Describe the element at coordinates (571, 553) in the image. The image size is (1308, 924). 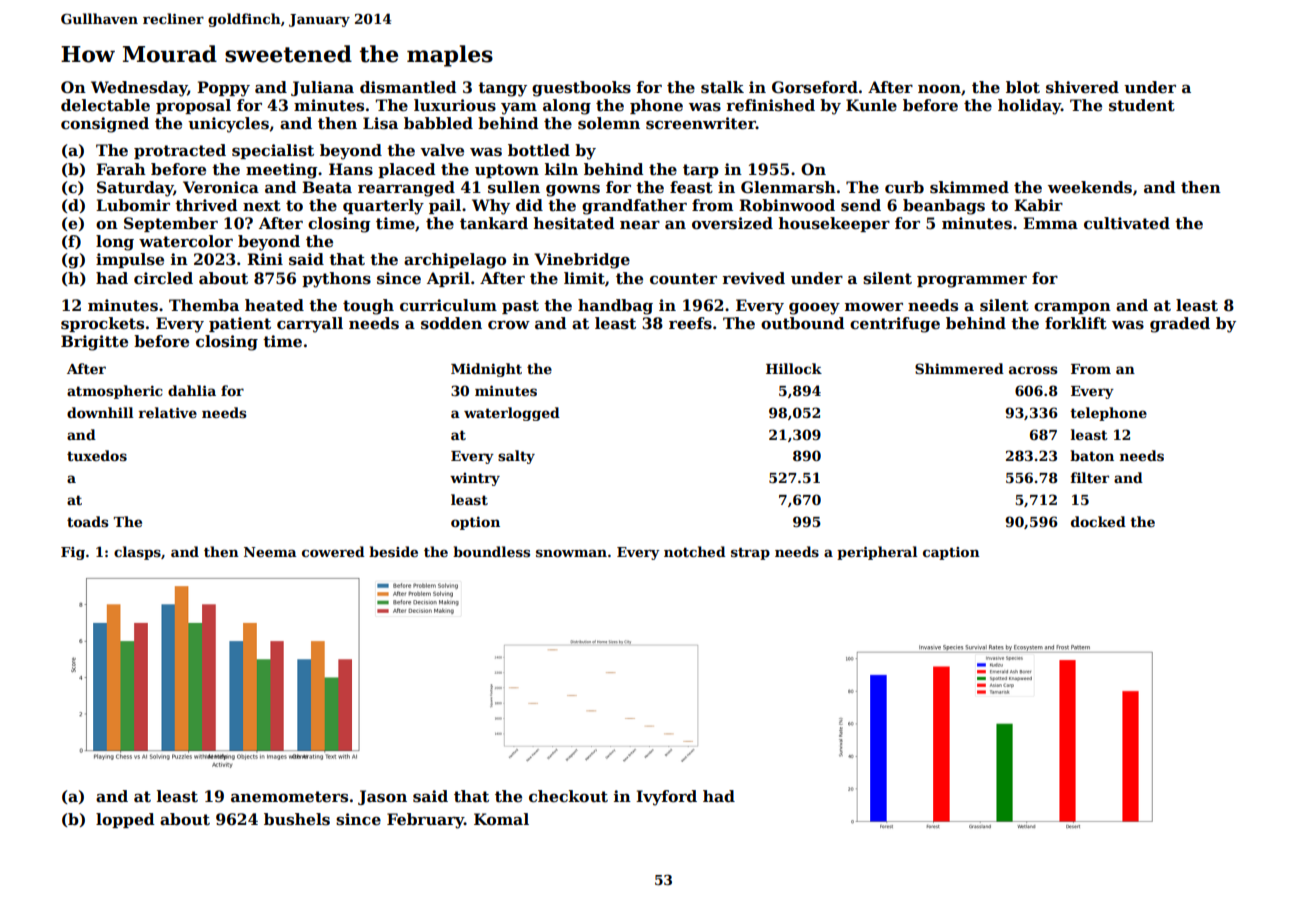
I see `snowman` at that location.
